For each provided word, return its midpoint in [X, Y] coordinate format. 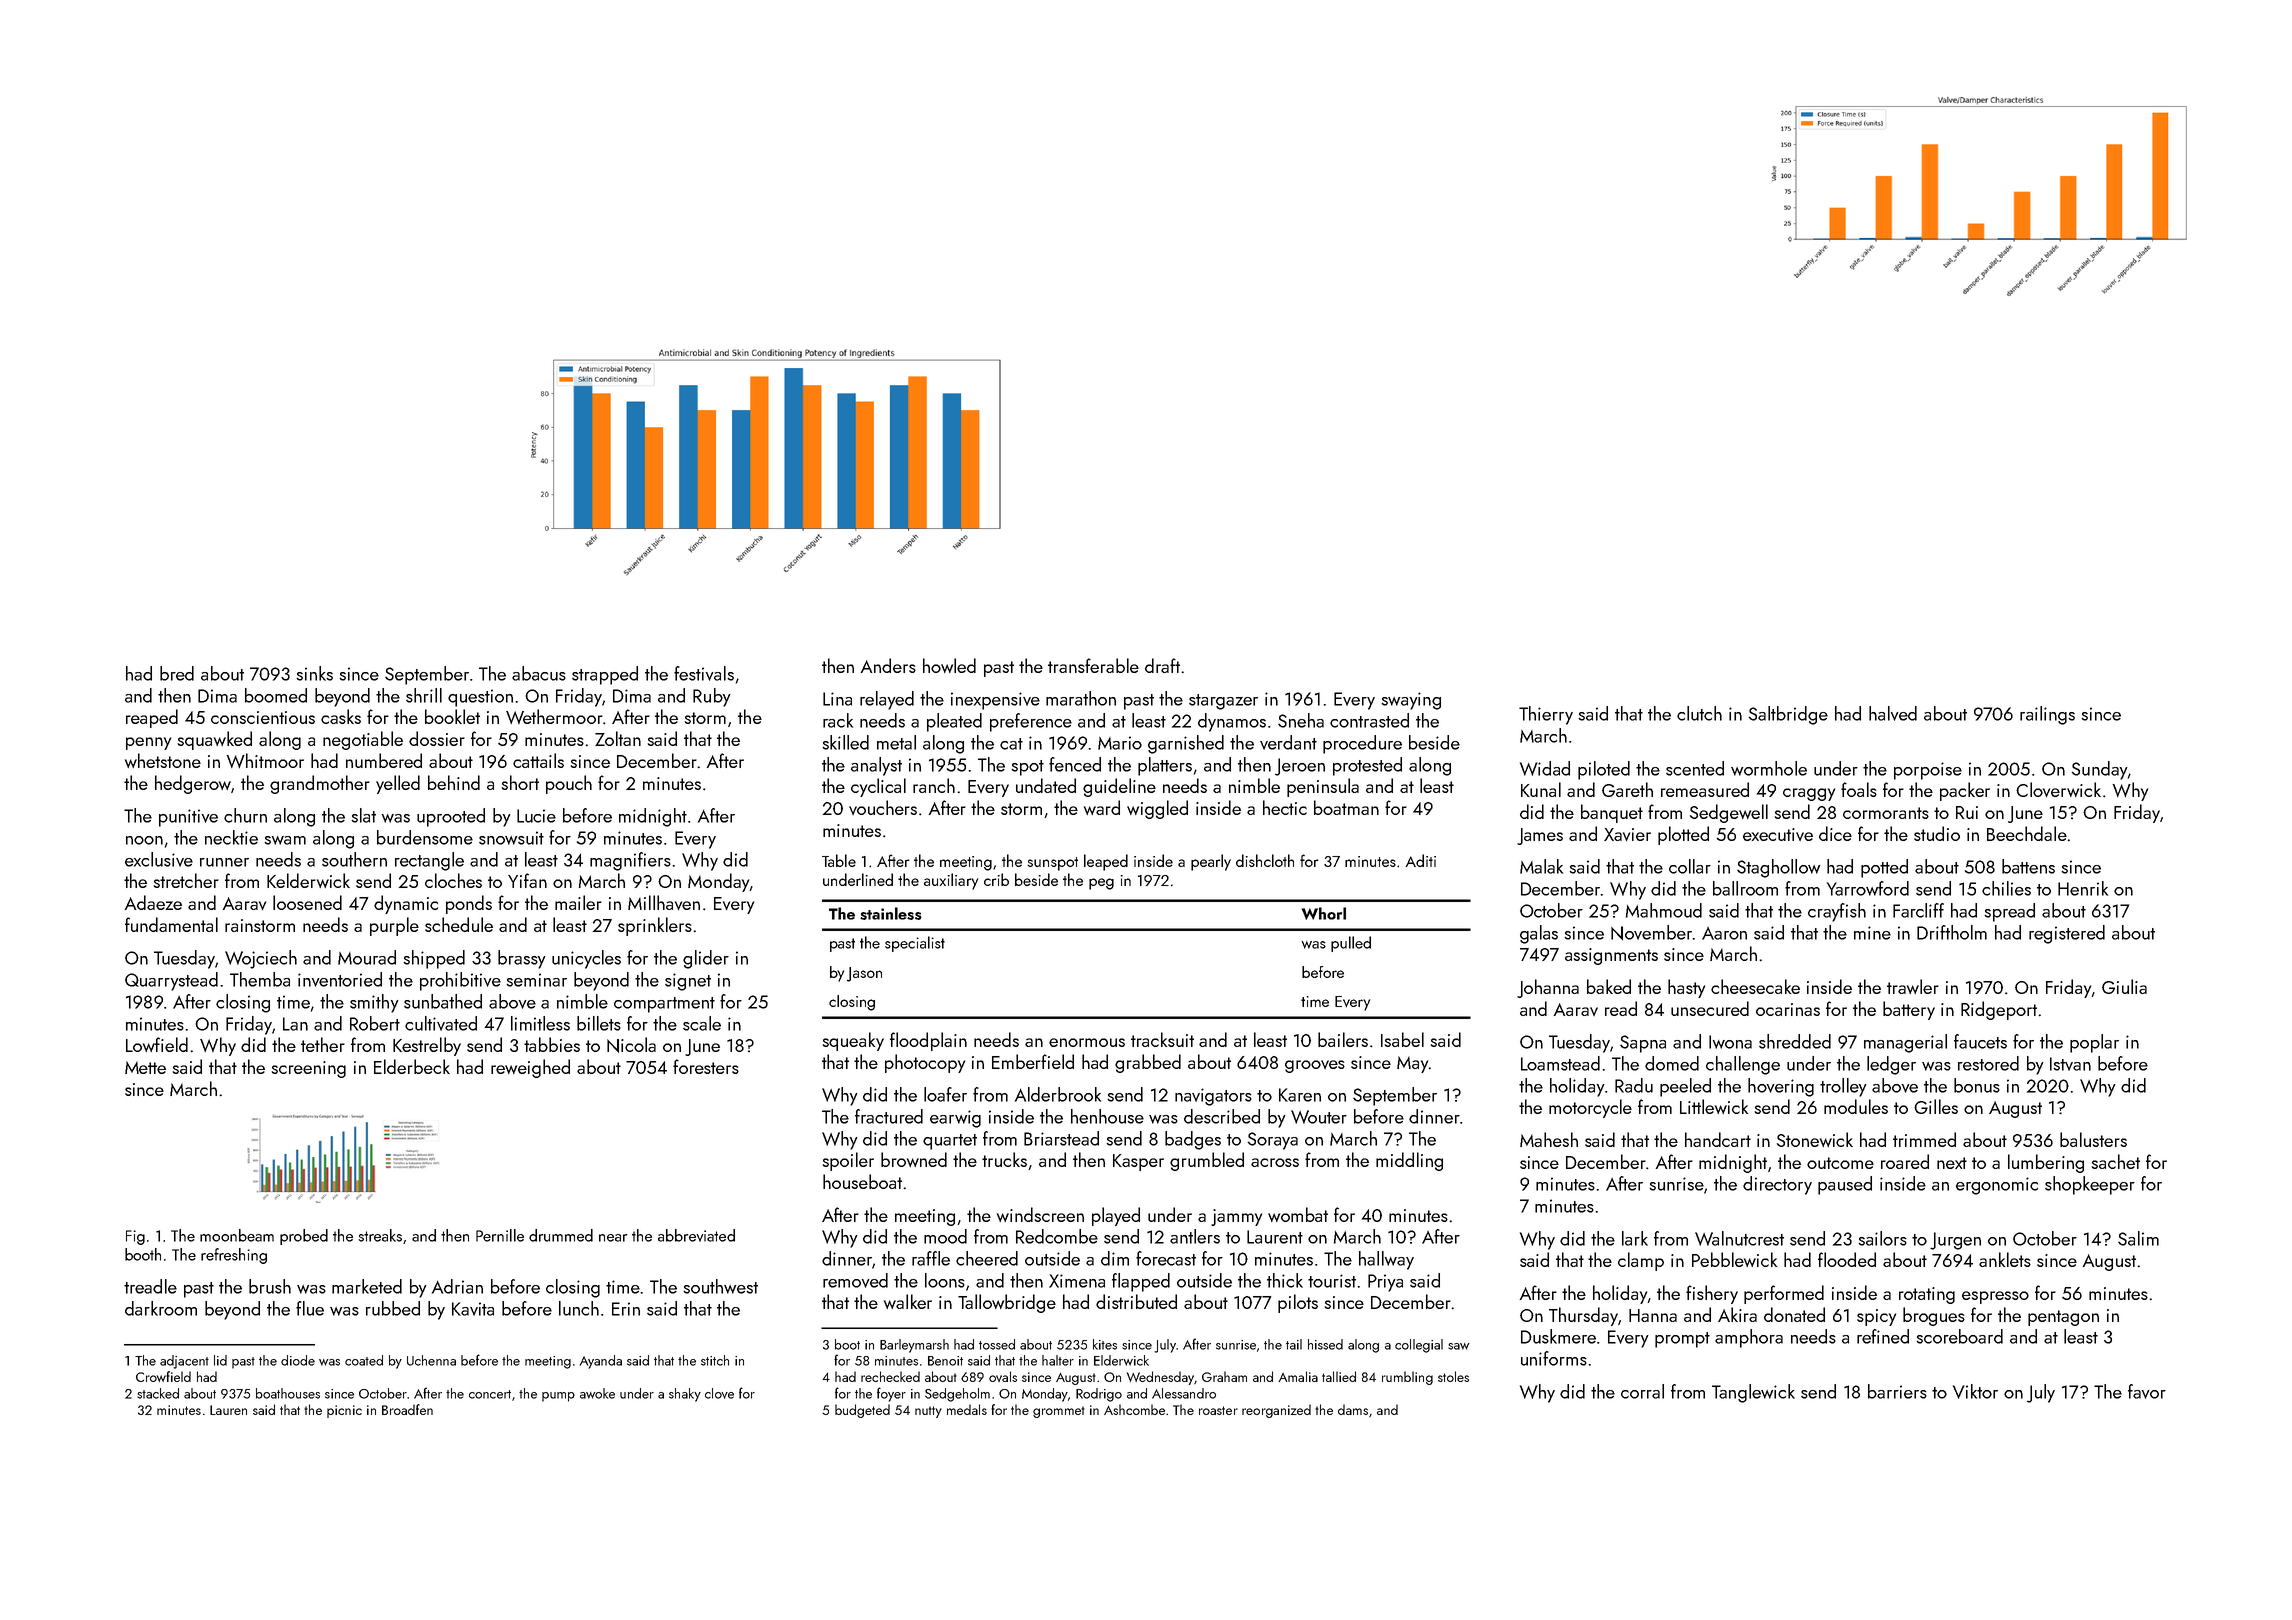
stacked [158, 1393]
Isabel [1402, 1039]
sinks [314, 673]
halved [1893, 713]
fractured [889, 1116]
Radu [1634, 1085]
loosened [307, 902]
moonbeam [237, 1235]
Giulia [2124, 986]
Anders [888, 665]
